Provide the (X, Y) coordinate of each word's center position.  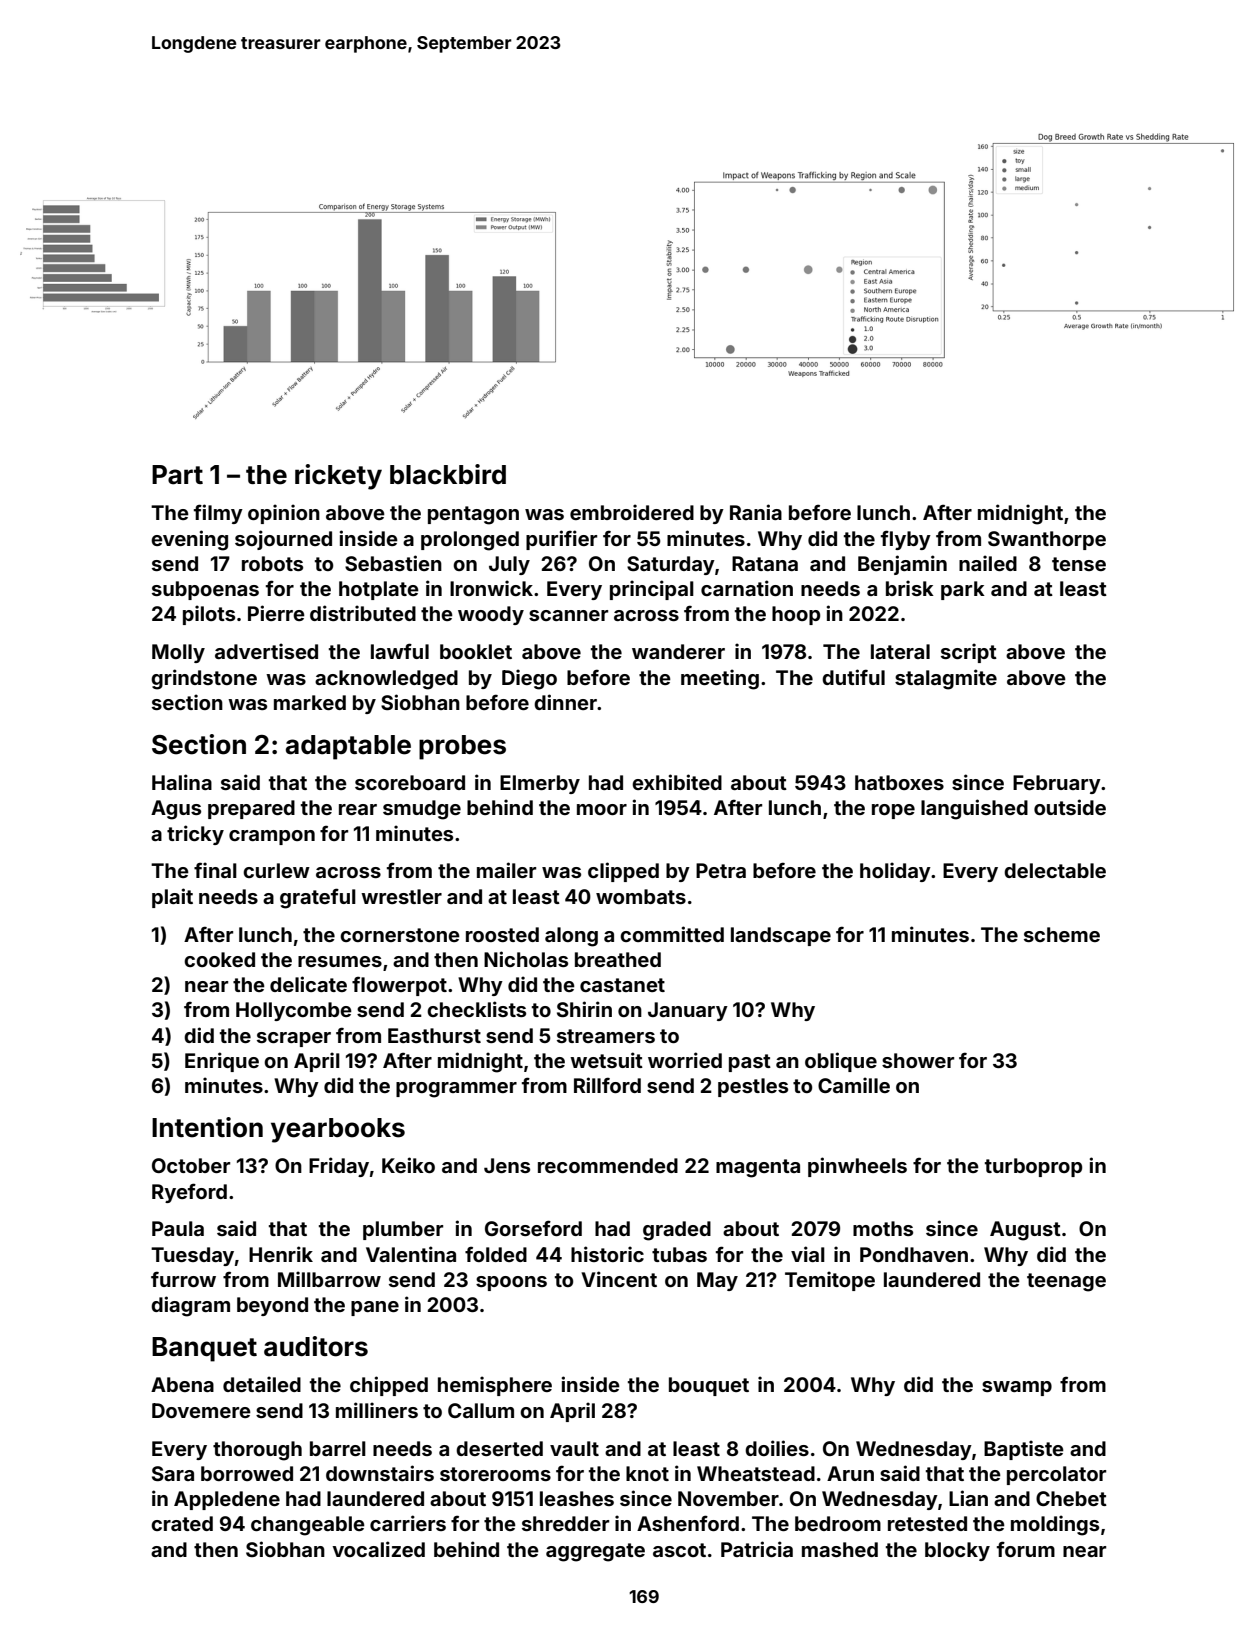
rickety (338, 477)
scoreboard (410, 782)
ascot (679, 1550)
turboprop (1033, 1167)
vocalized (378, 1549)
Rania (756, 512)
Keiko (408, 1165)
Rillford (607, 1085)
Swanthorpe (1047, 540)
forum (1026, 1549)
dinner (565, 702)
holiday (895, 872)
